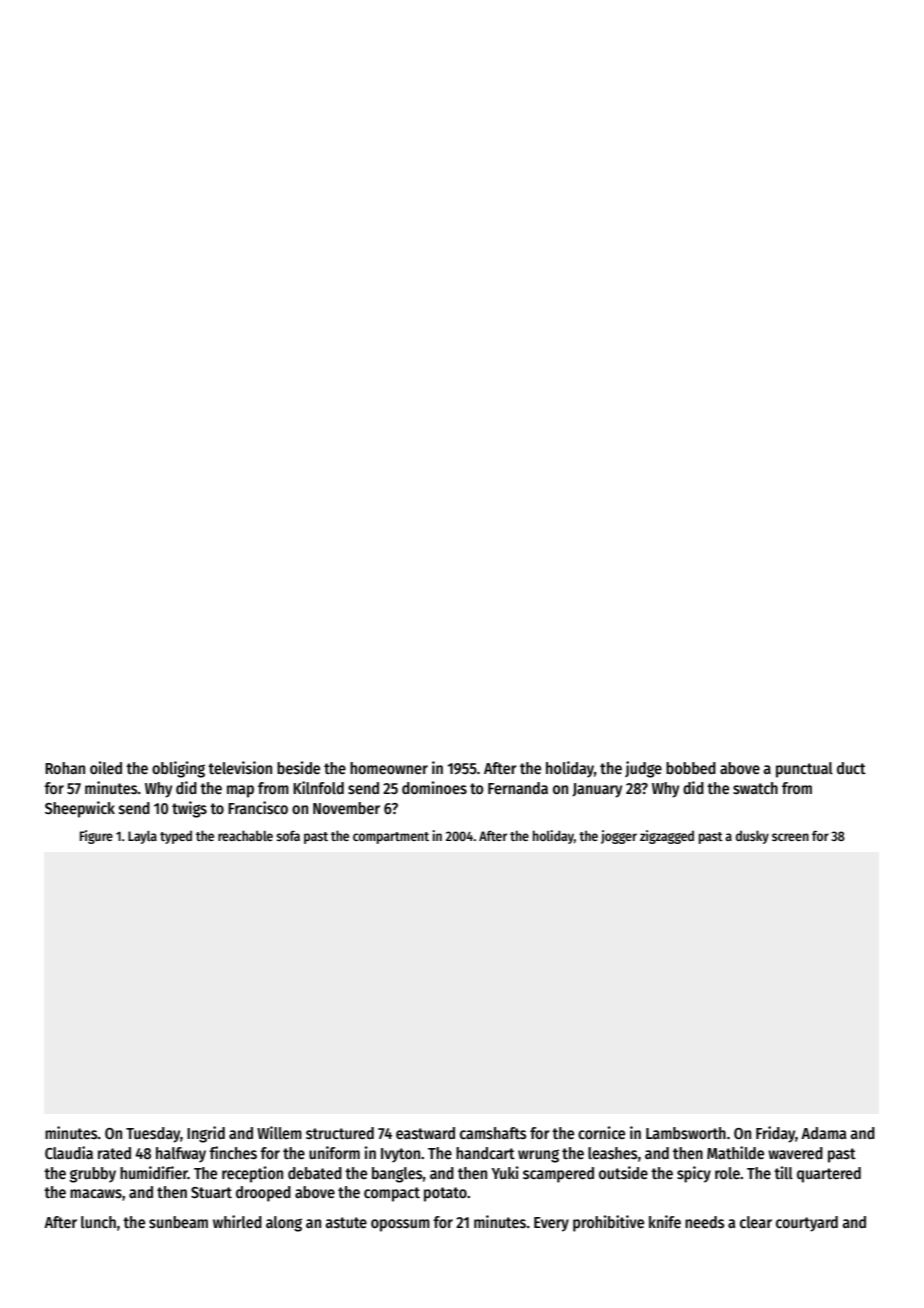  What do you see at coordinates (391, 838) in the document?
I see `compartment` at bounding box center [391, 838].
